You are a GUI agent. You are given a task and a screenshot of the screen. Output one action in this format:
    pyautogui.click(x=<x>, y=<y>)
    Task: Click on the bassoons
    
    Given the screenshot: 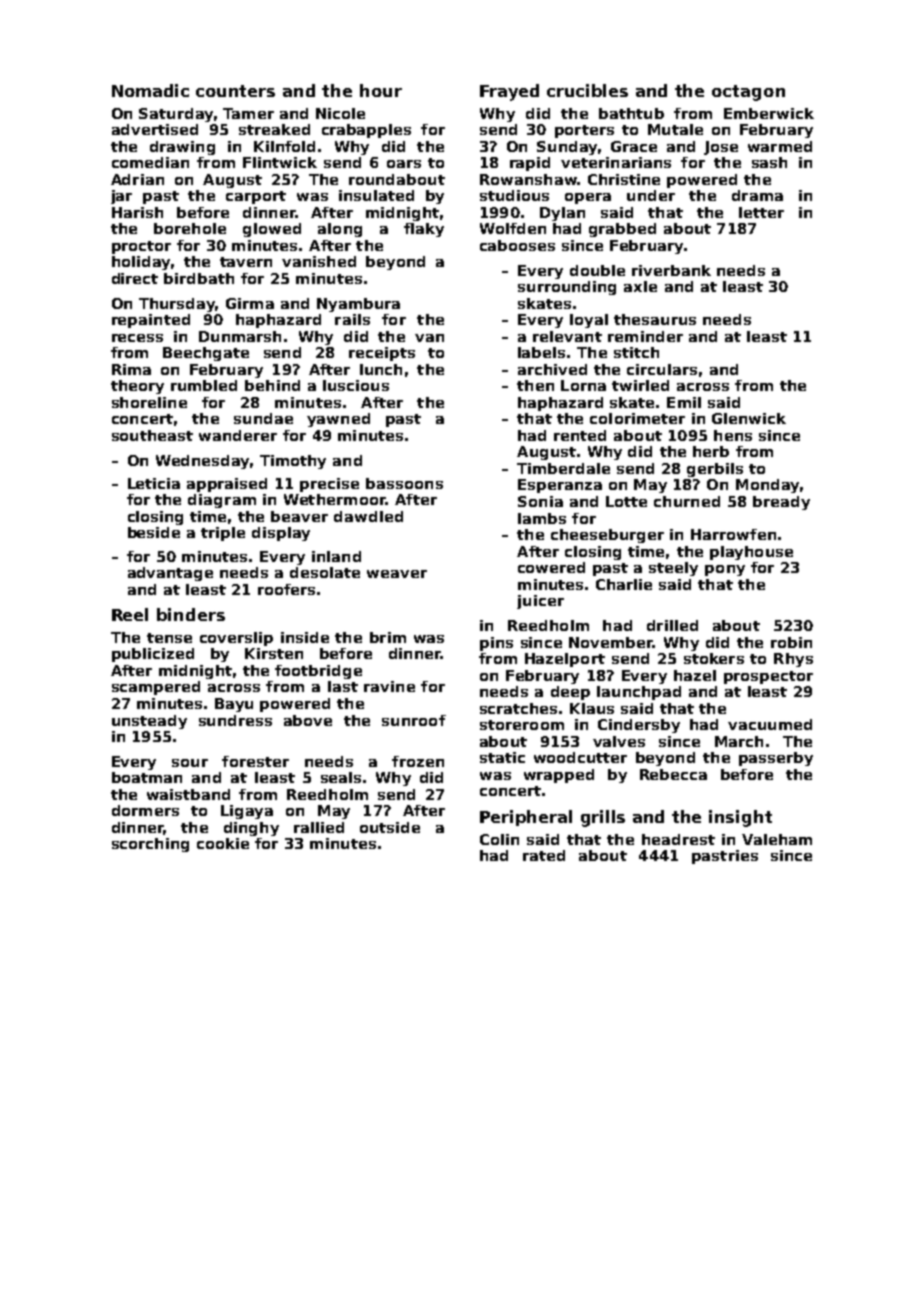 What is the action you would take?
    pyautogui.click(x=404, y=483)
